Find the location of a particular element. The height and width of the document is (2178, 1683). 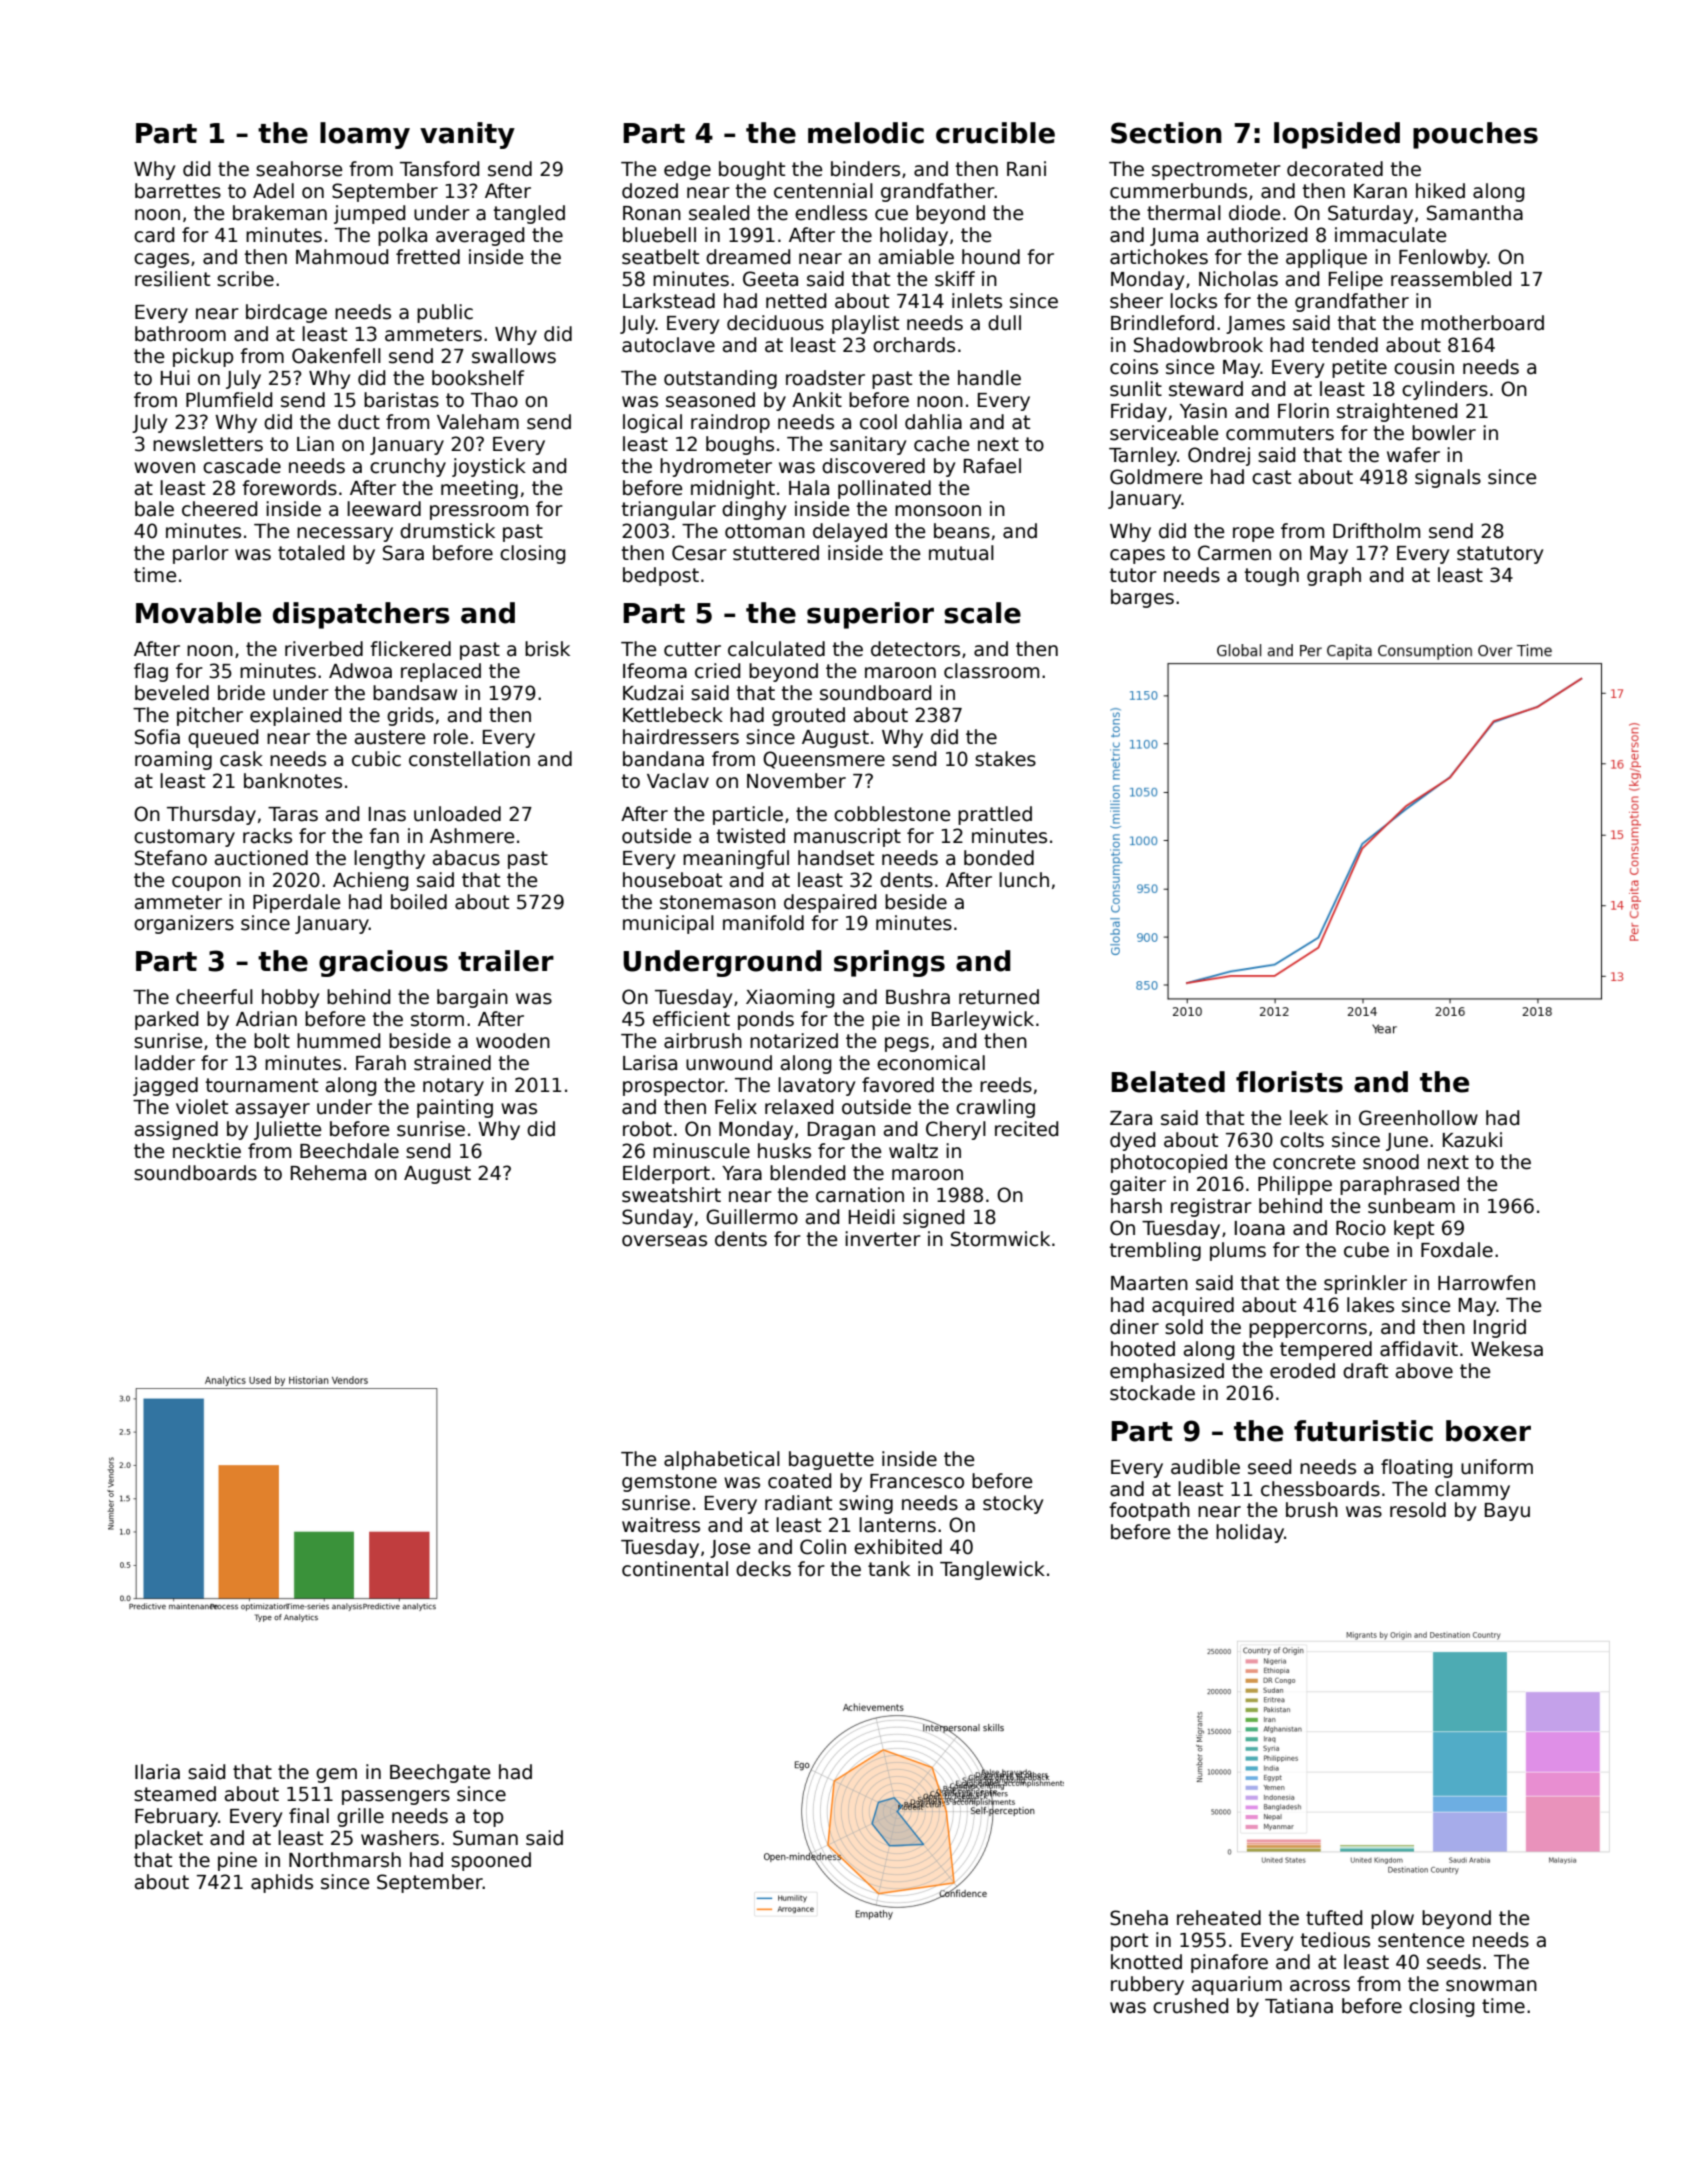

tank is located at coordinates (889, 1569).
